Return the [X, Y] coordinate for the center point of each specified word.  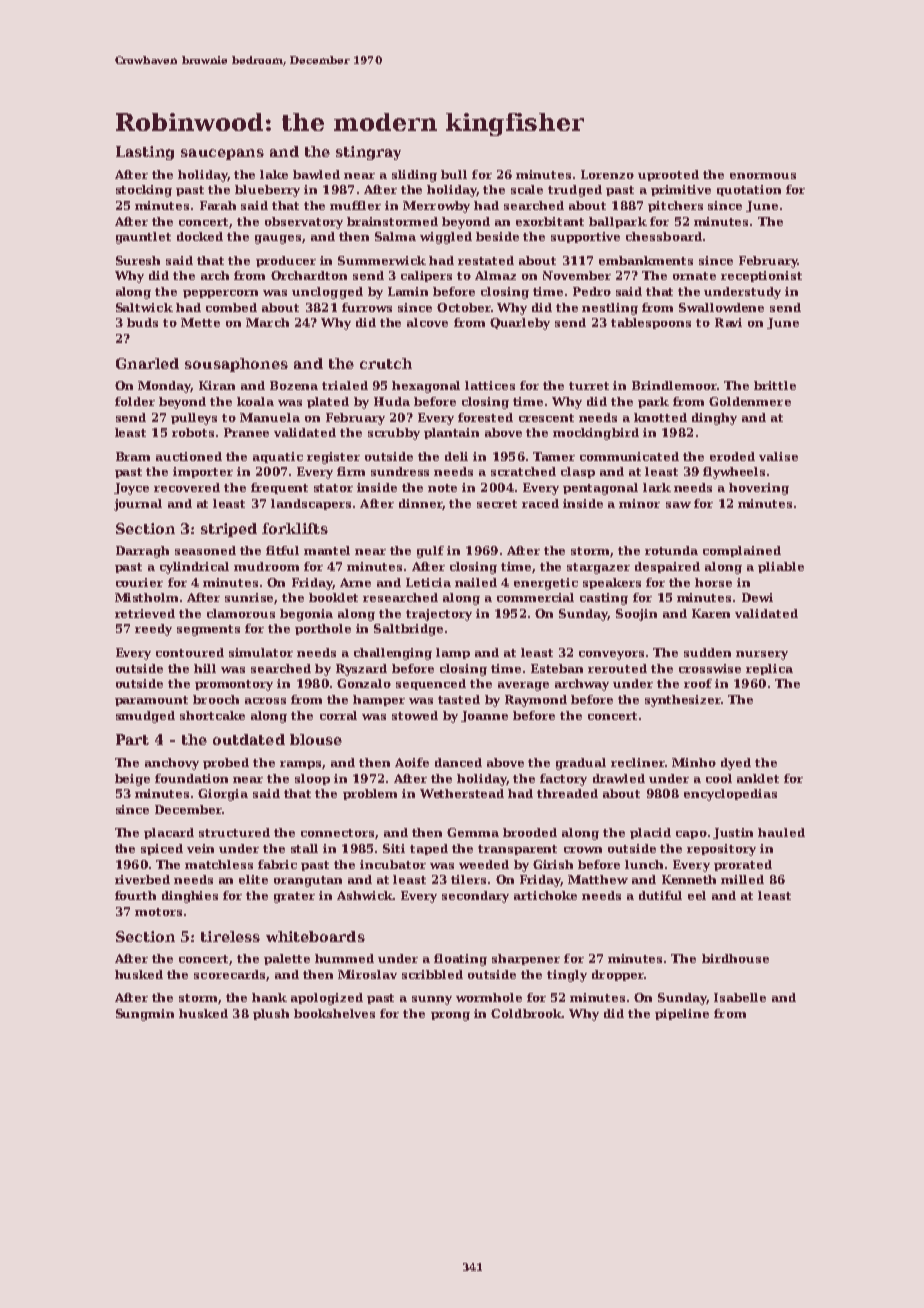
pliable [781, 567]
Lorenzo [607, 174]
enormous [763, 176]
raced [540, 503]
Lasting [145, 153]
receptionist [761, 276]
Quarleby [520, 324]
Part [132, 739]
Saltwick [144, 307]
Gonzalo [364, 683]
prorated [743, 865]
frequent [279, 488]
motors [158, 912]
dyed [736, 764]
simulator [261, 652]
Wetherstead [462, 793]
